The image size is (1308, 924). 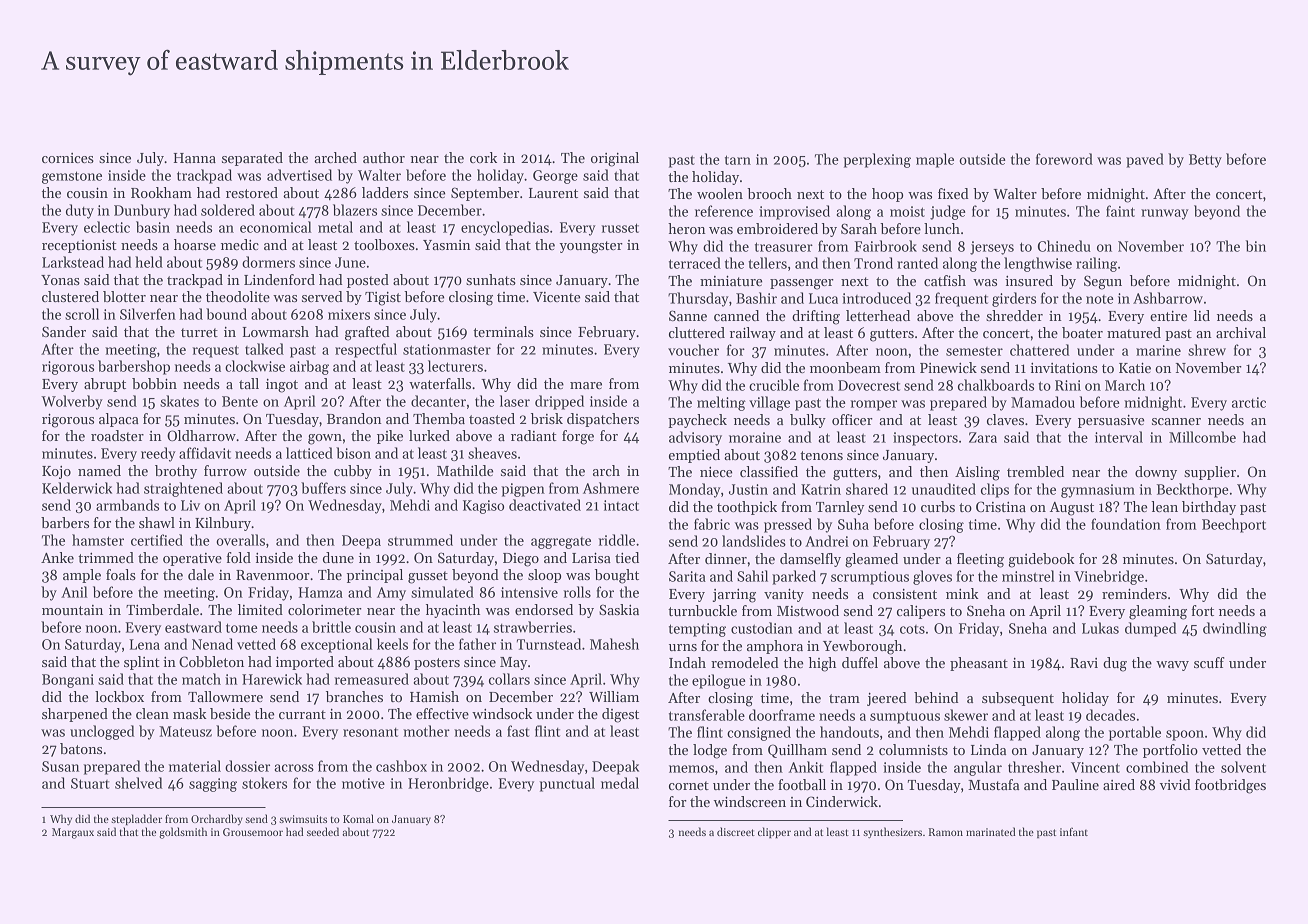 What do you see at coordinates (242, 628) in the page?
I see `tome` at bounding box center [242, 628].
